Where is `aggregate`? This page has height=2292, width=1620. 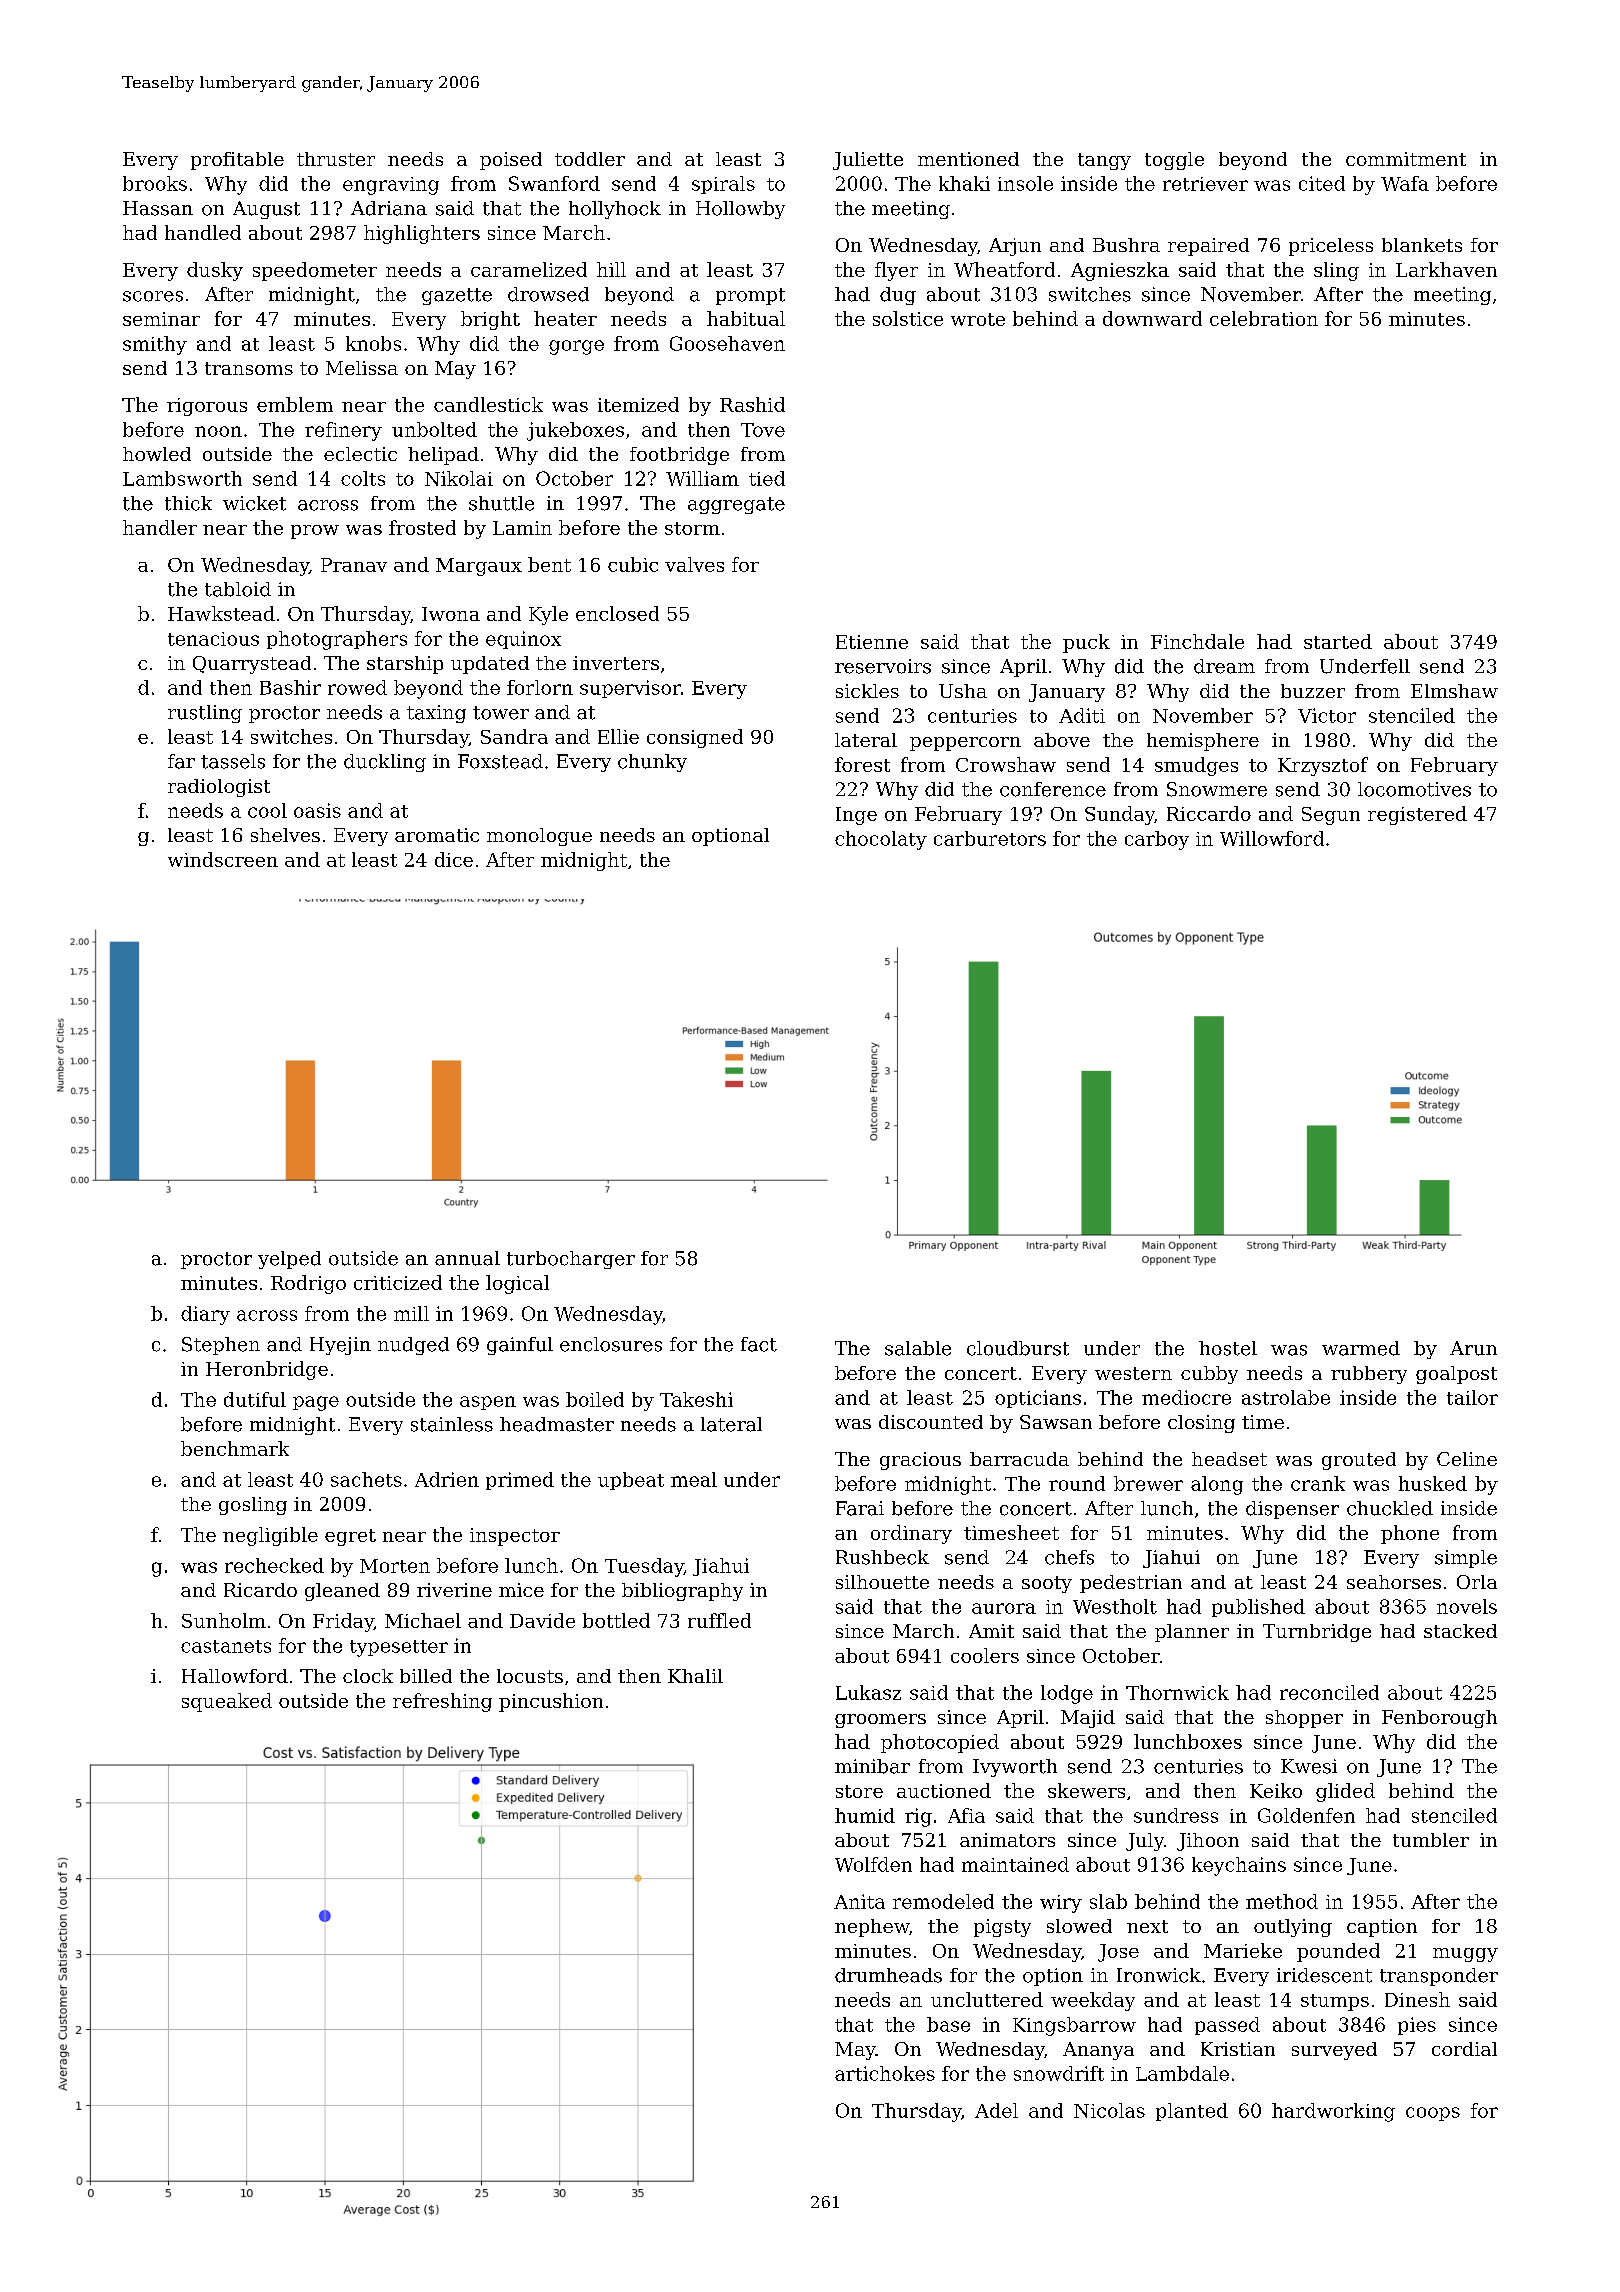
aggregate is located at coordinates (736, 505).
